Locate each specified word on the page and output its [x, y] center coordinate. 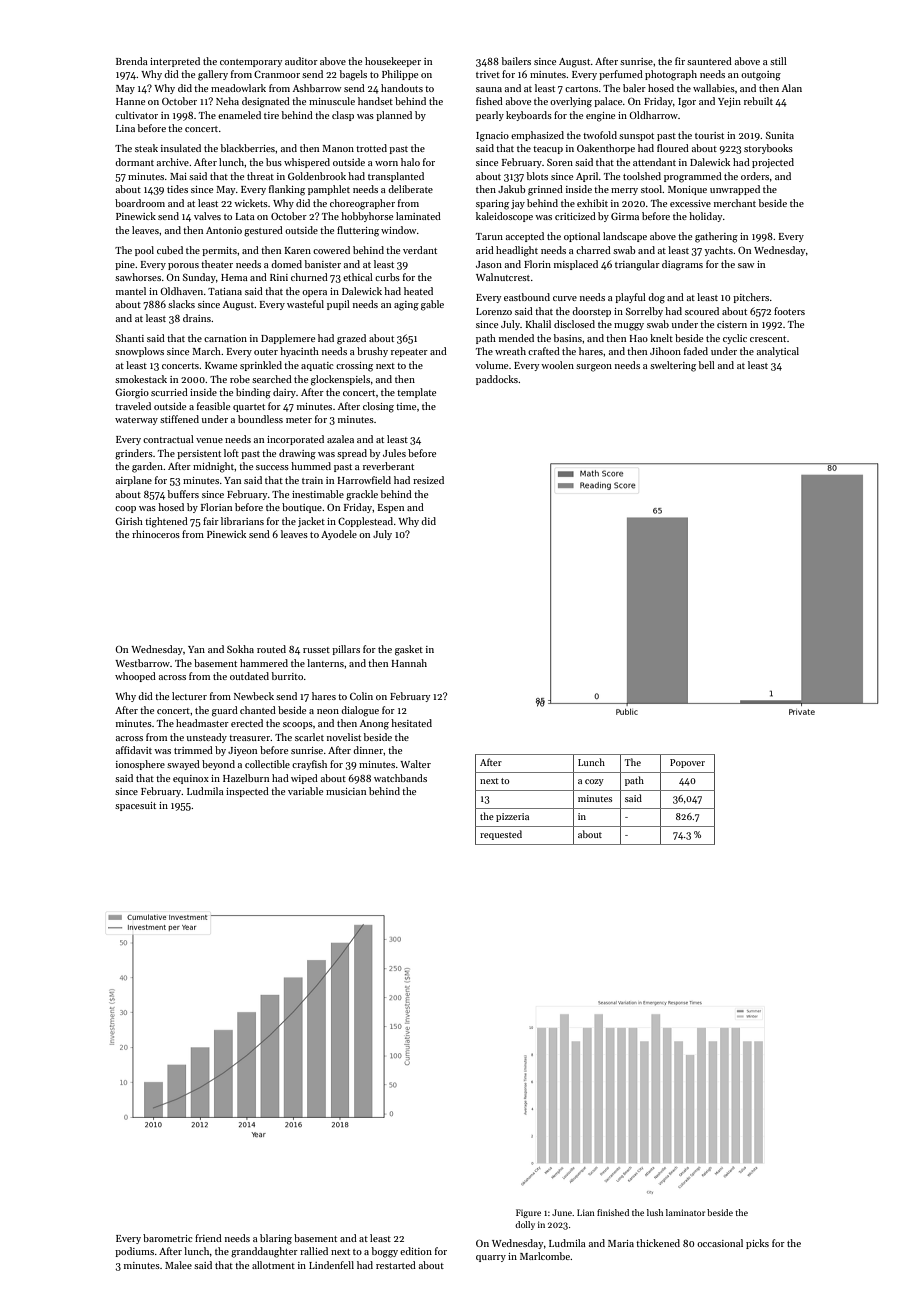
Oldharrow [653, 115]
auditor [301, 61]
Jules [394, 453]
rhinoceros [156, 534]
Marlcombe [545, 1256]
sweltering [673, 366]
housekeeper [393, 62]
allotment [273, 1265]
